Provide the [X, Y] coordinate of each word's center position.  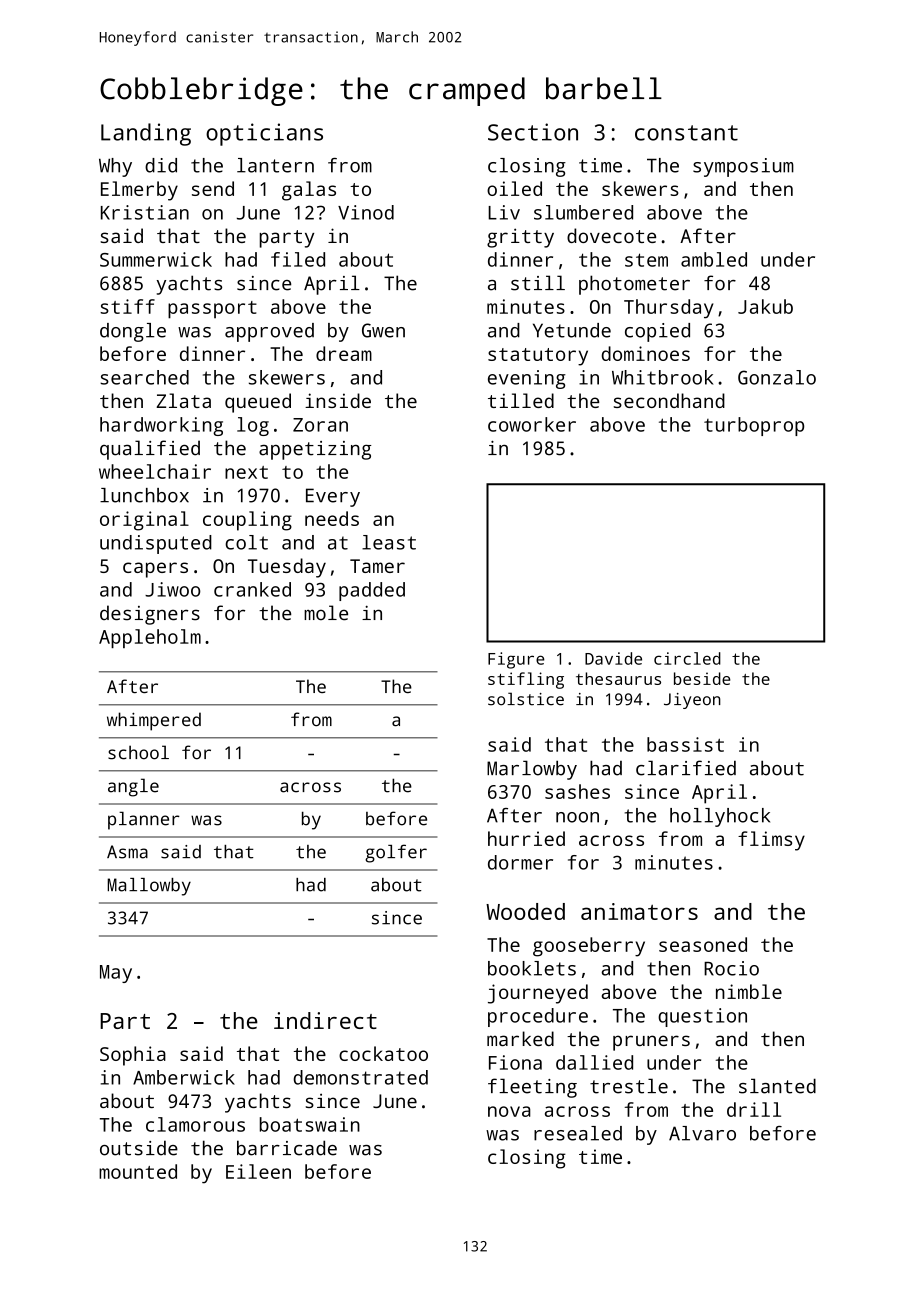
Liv [504, 212]
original [144, 521]
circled [687, 658]
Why [115, 167]
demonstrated [360, 1077]
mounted [138, 1171]
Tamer [377, 566]
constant [686, 133]
